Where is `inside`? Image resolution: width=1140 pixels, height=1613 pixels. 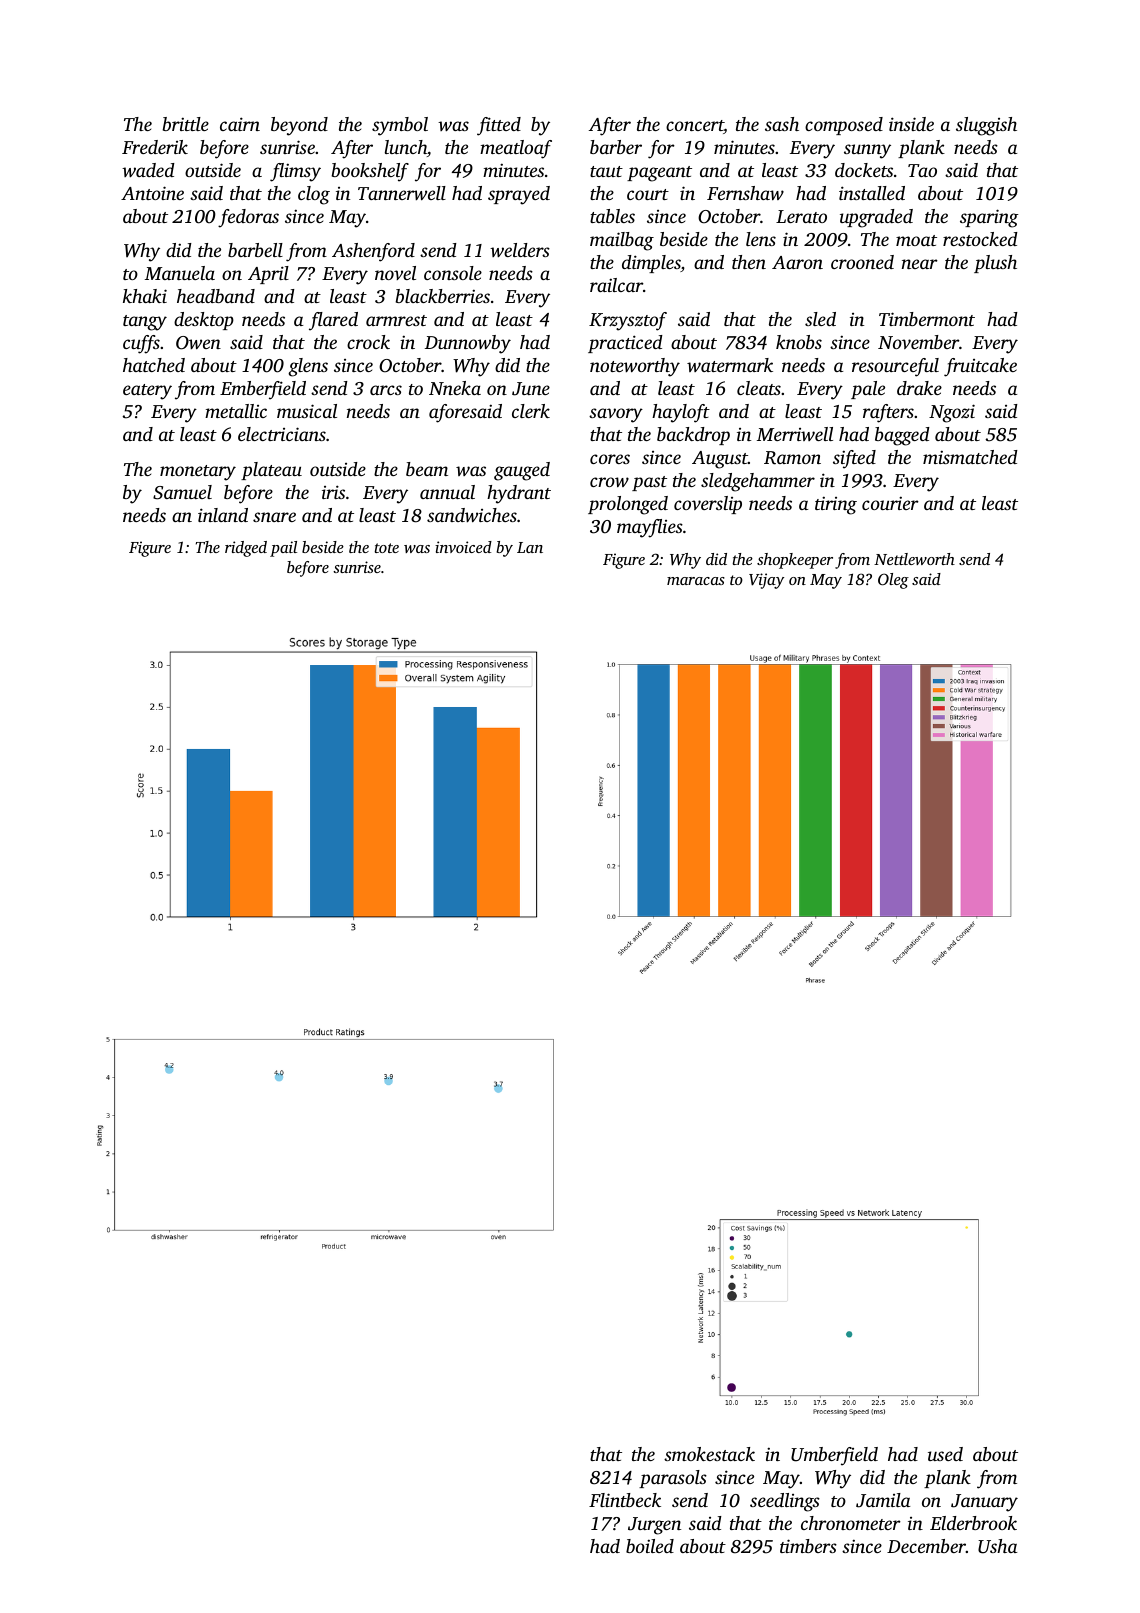
inside is located at coordinates (911, 124).
